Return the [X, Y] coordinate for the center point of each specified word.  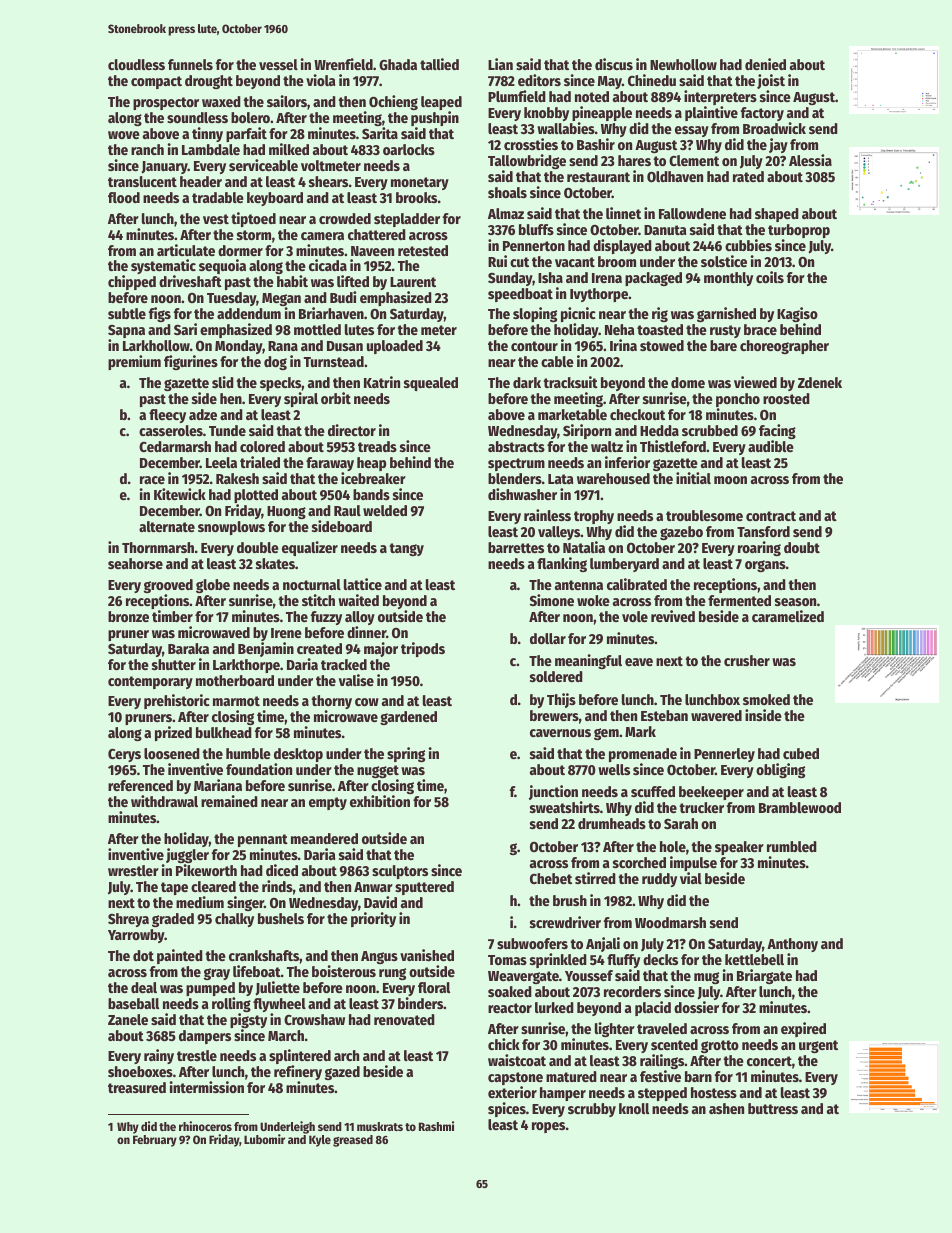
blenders [515, 478]
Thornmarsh [158, 547]
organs [765, 566]
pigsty [248, 1020]
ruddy [659, 880]
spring [406, 754]
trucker [701, 807]
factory [762, 114]
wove [124, 135]
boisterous [344, 971]
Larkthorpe [246, 666]
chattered [377, 234]
